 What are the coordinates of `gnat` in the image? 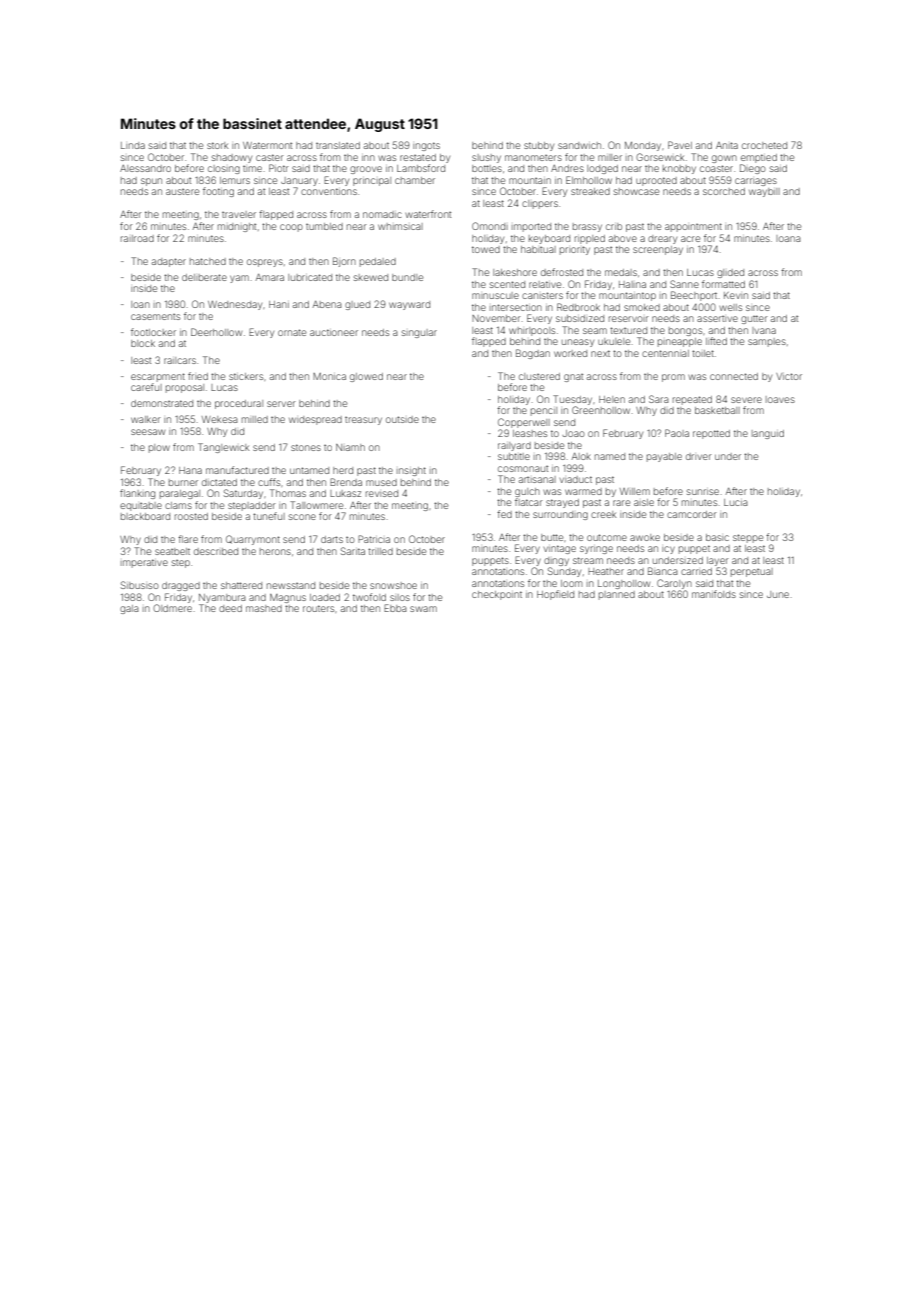 It's located at (573, 378).
